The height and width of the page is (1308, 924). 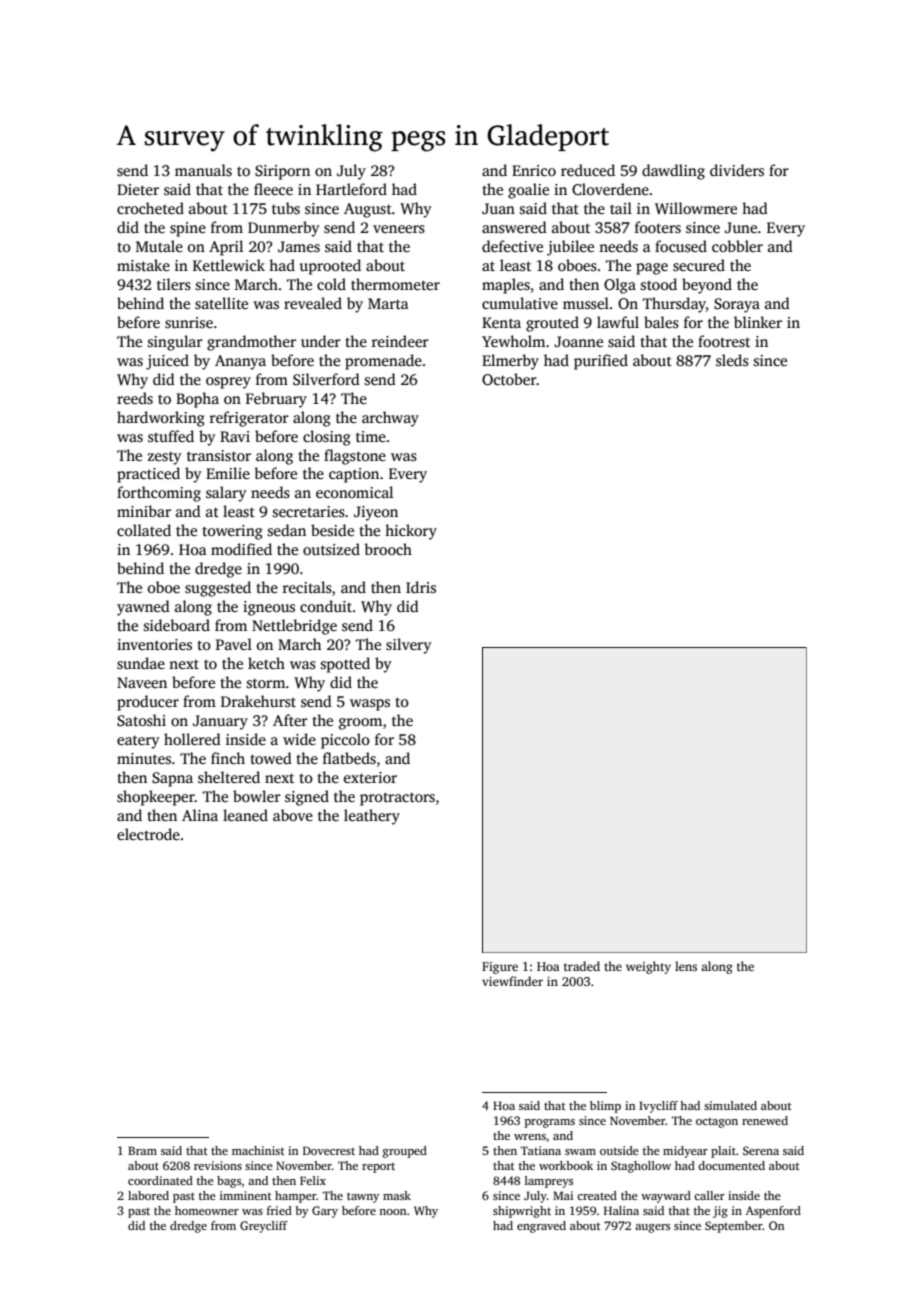 What do you see at coordinates (307, 798) in the page?
I see `signed` at bounding box center [307, 798].
